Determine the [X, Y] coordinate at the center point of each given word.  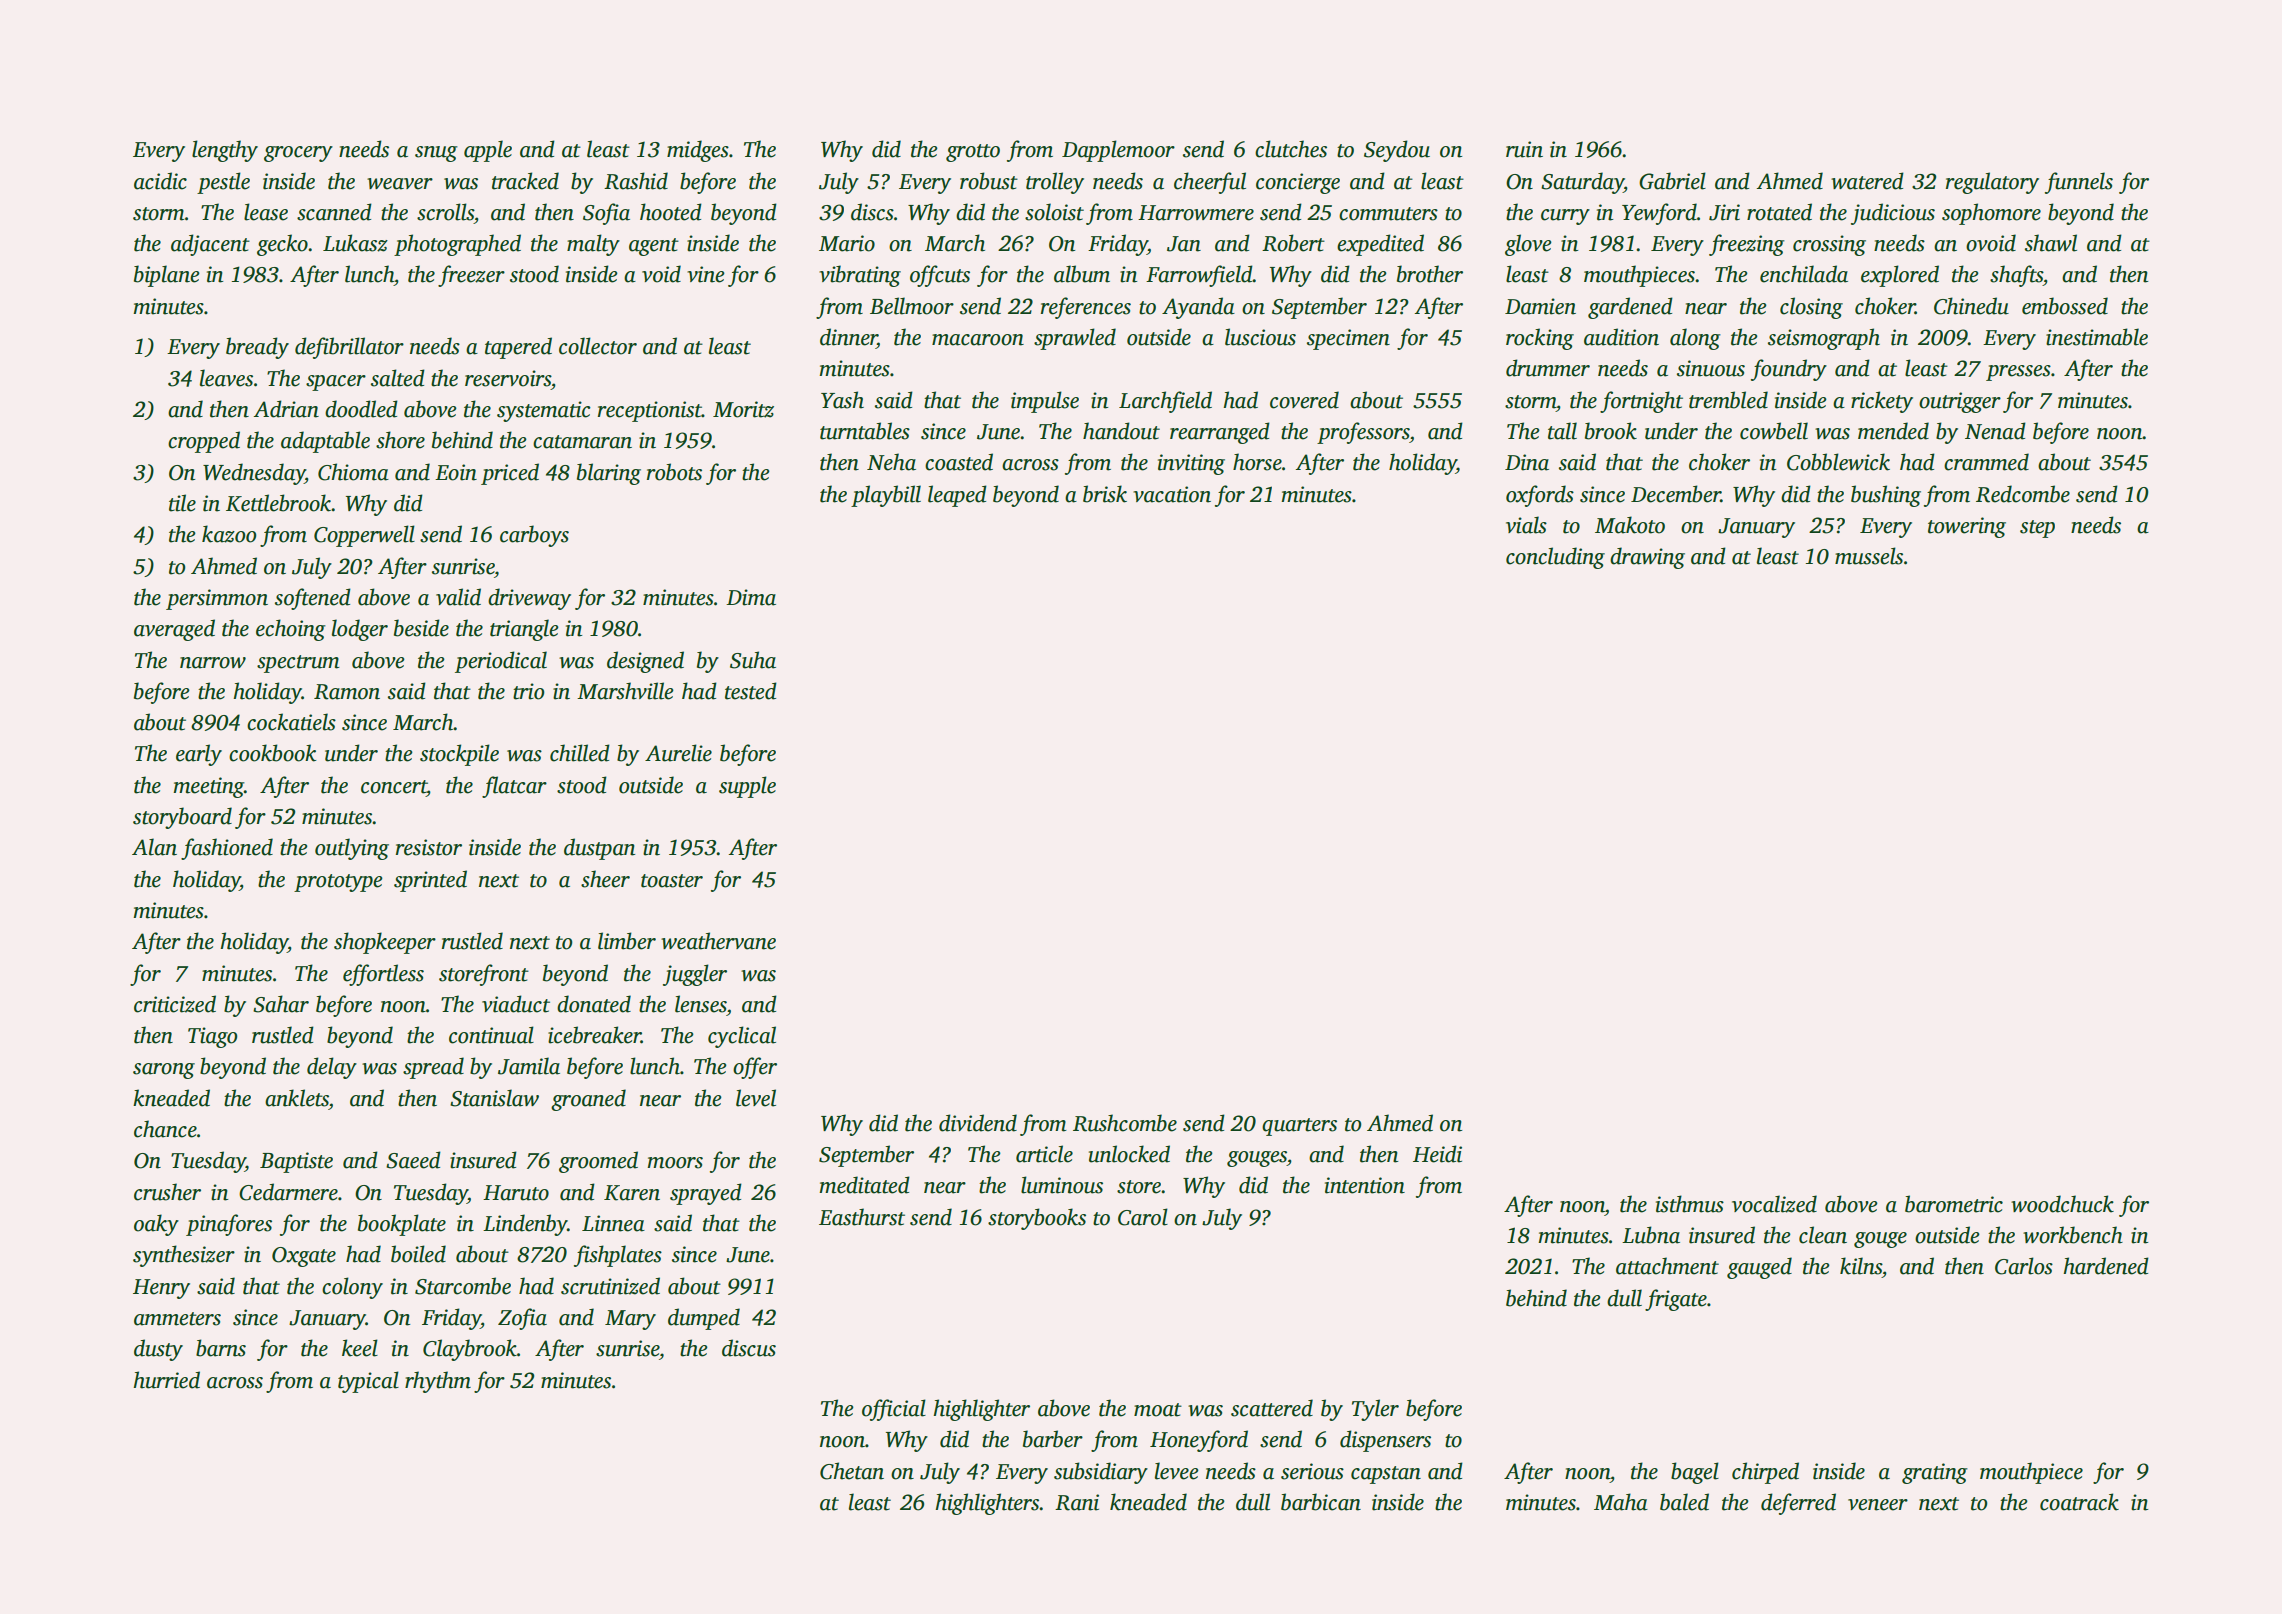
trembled [1728, 400]
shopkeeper [385, 943]
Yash [842, 400]
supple [747, 787]
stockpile [459, 755]
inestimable [2097, 337]
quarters [1299, 1127]
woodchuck [2062, 1204]
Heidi [1437, 1154]
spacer [336, 383]
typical [368, 1382]
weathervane [718, 941]
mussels [1869, 556]
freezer [471, 276]
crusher [167, 1192]
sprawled [1075, 339]
